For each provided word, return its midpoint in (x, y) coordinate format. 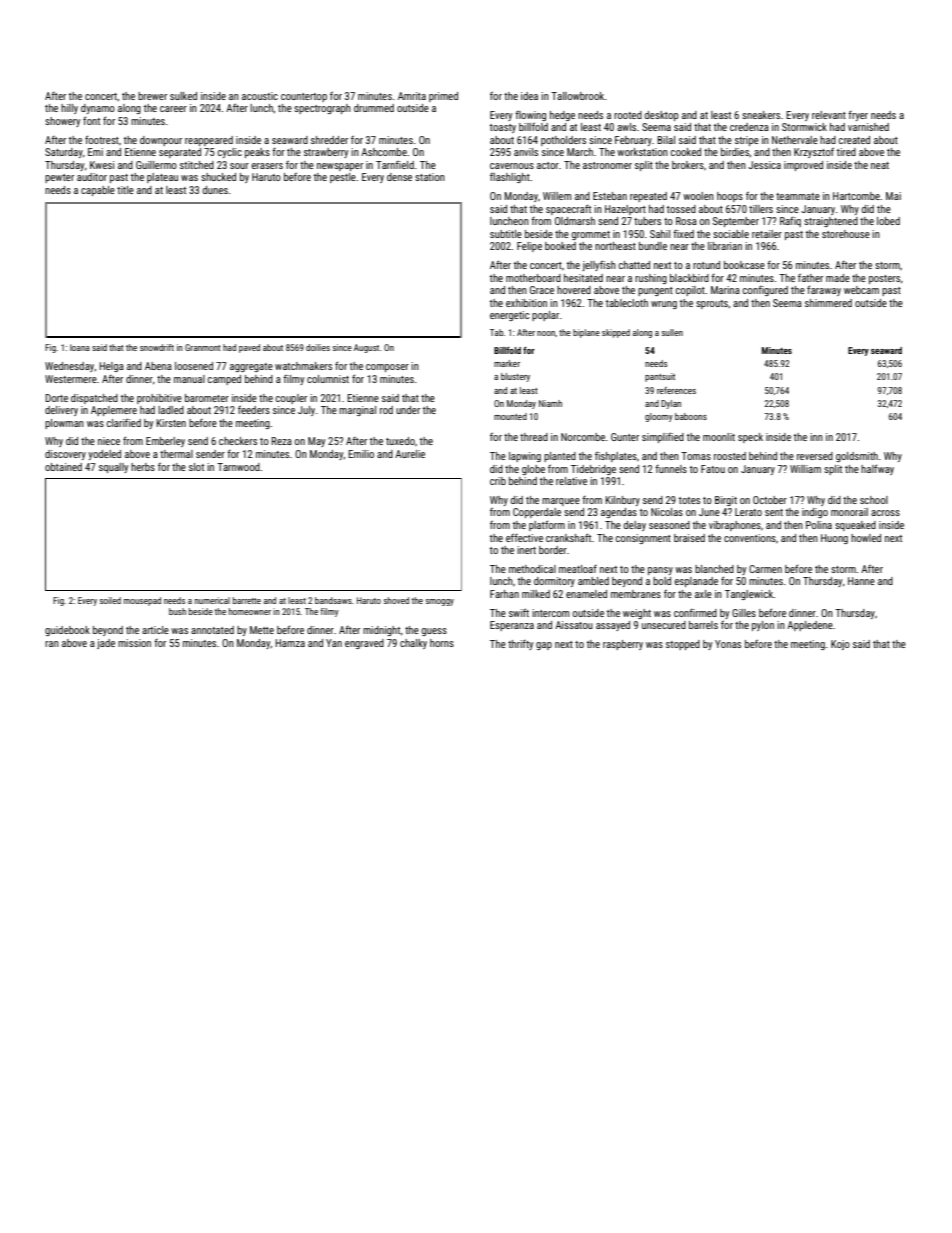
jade (106, 644)
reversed (815, 456)
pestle (343, 178)
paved (249, 348)
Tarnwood (238, 467)
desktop (661, 116)
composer (387, 368)
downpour (161, 141)
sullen (672, 332)
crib (498, 481)
